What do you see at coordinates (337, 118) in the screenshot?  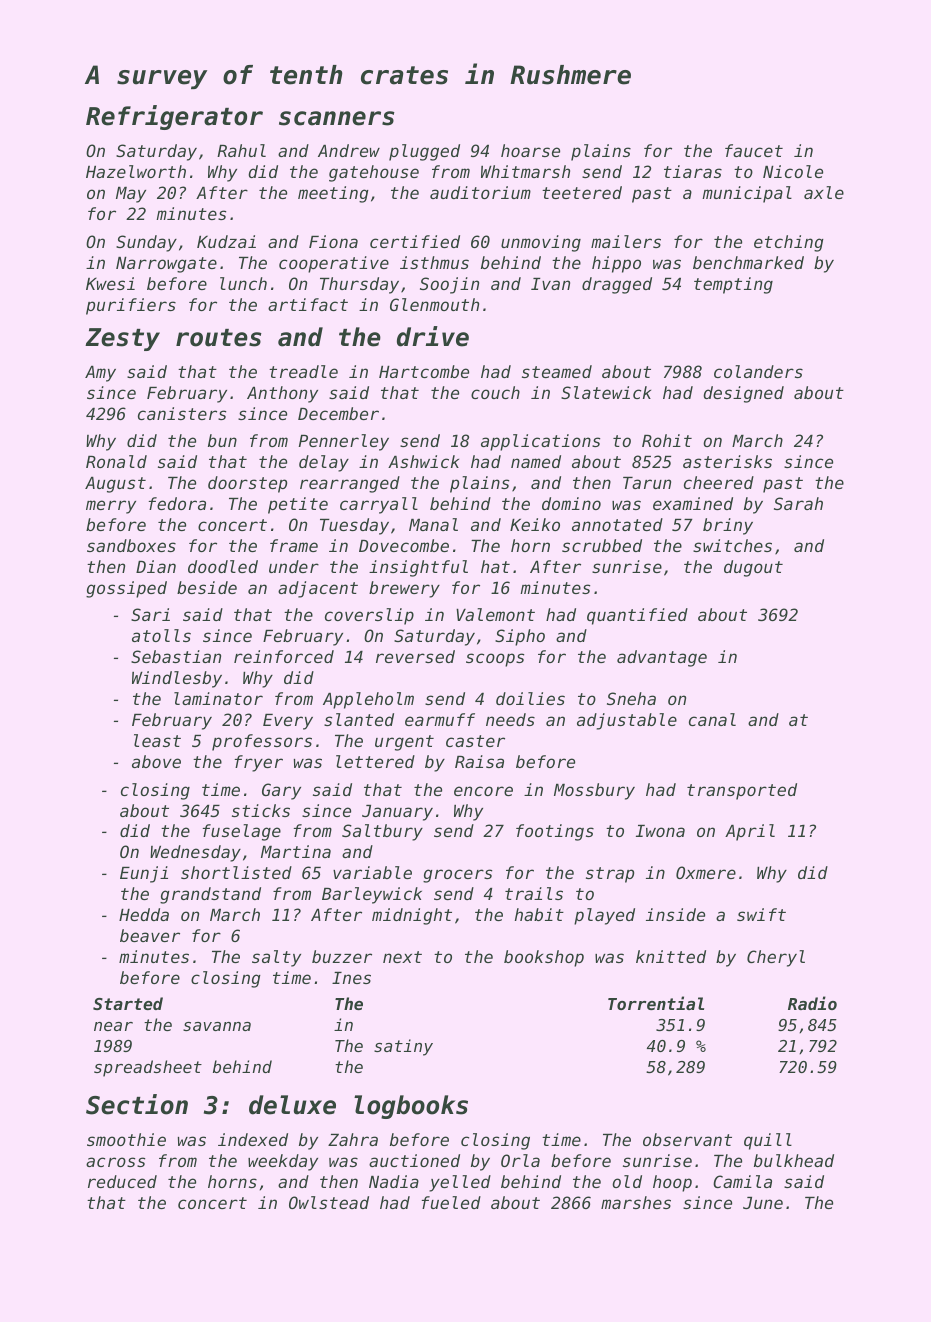 I see `scanners` at bounding box center [337, 118].
